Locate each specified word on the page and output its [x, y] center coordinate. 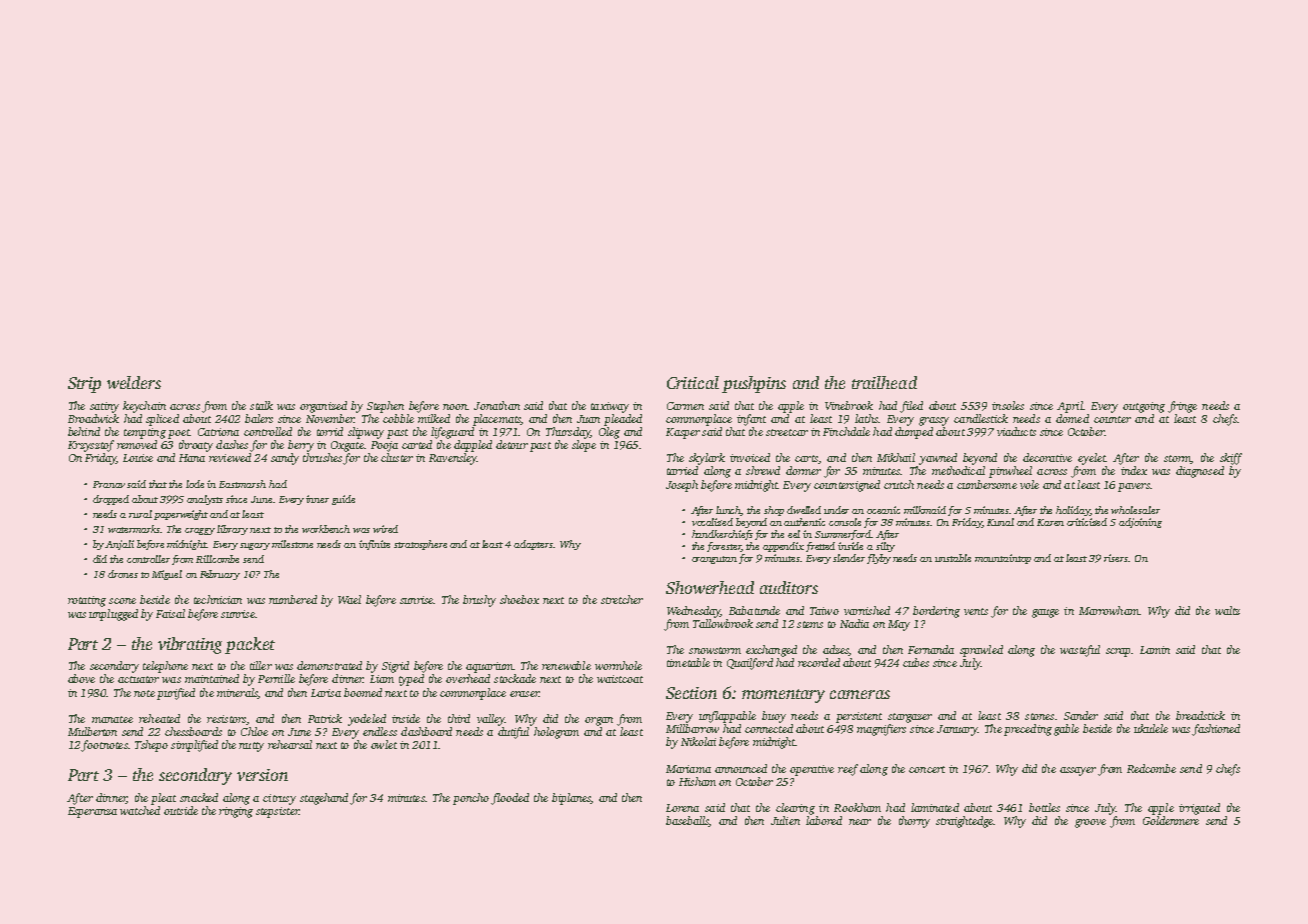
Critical [693, 382]
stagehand [324, 799]
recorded [819, 662]
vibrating [190, 645]
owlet [384, 744]
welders [134, 382]
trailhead [884, 382]
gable [1066, 730]
